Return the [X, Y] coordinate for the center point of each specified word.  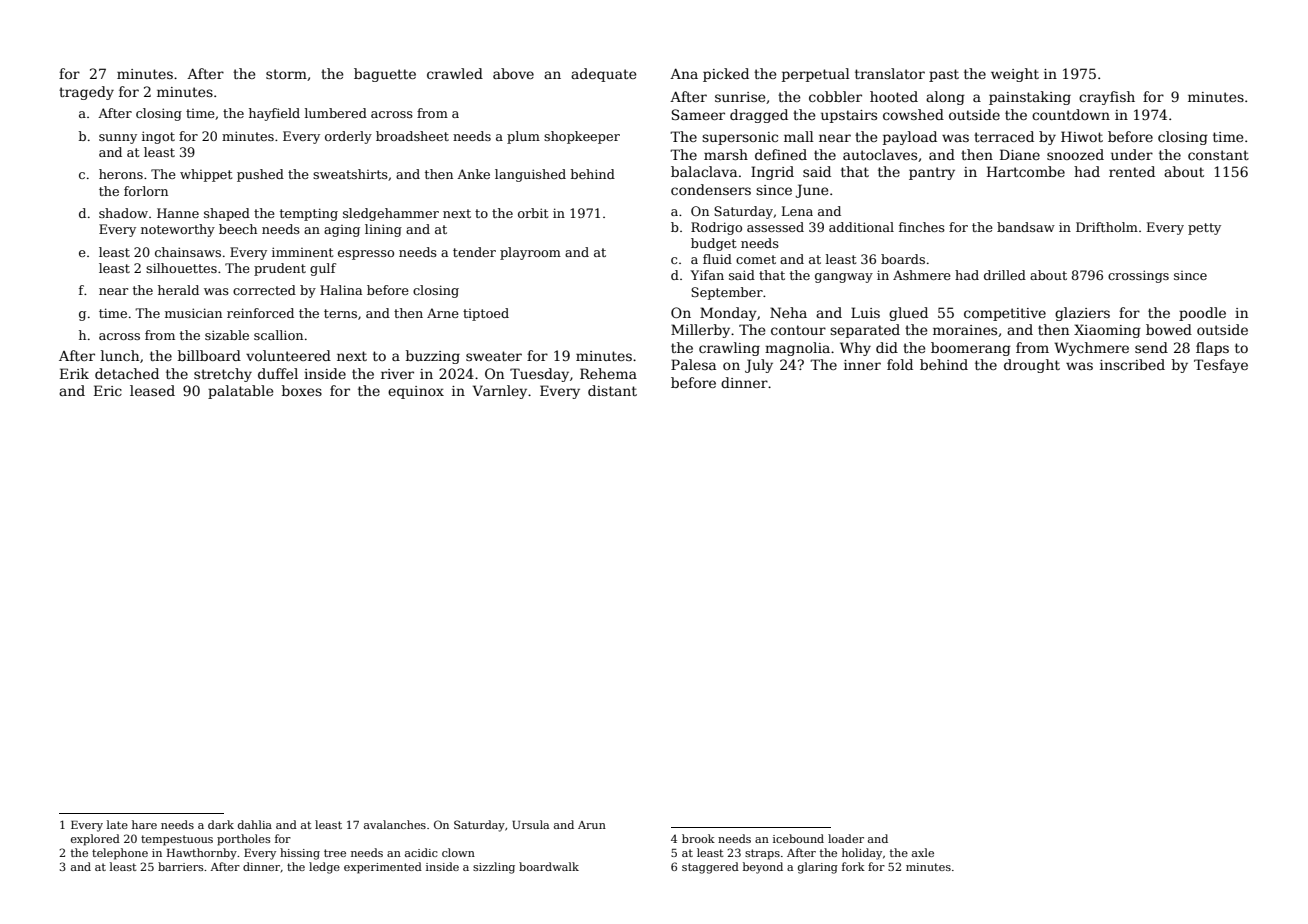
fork [853, 866]
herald [178, 290]
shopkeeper [582, 137]
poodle [1202, 314]
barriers [180, 866]
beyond [763, 868]
